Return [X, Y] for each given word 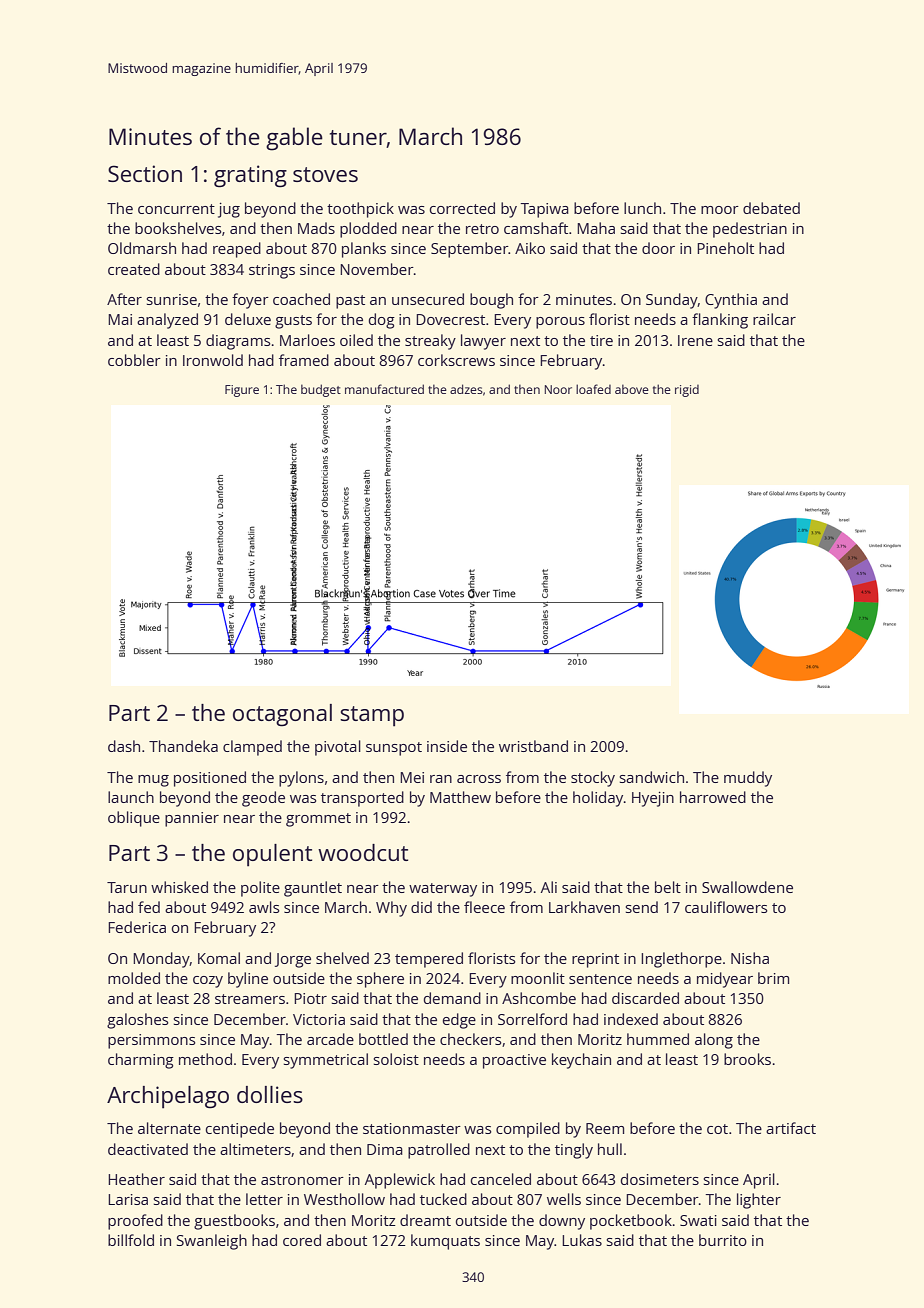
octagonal [282, 715]
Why [391, 909]
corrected [462, 208]
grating [250, 176]
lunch [642, 208]
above [632, 389]
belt [668, 887]
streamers [250, 999]
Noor [558, 389]
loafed [593, 389]
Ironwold [213, 360]
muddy [748, 779]
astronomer [302, 1180]
